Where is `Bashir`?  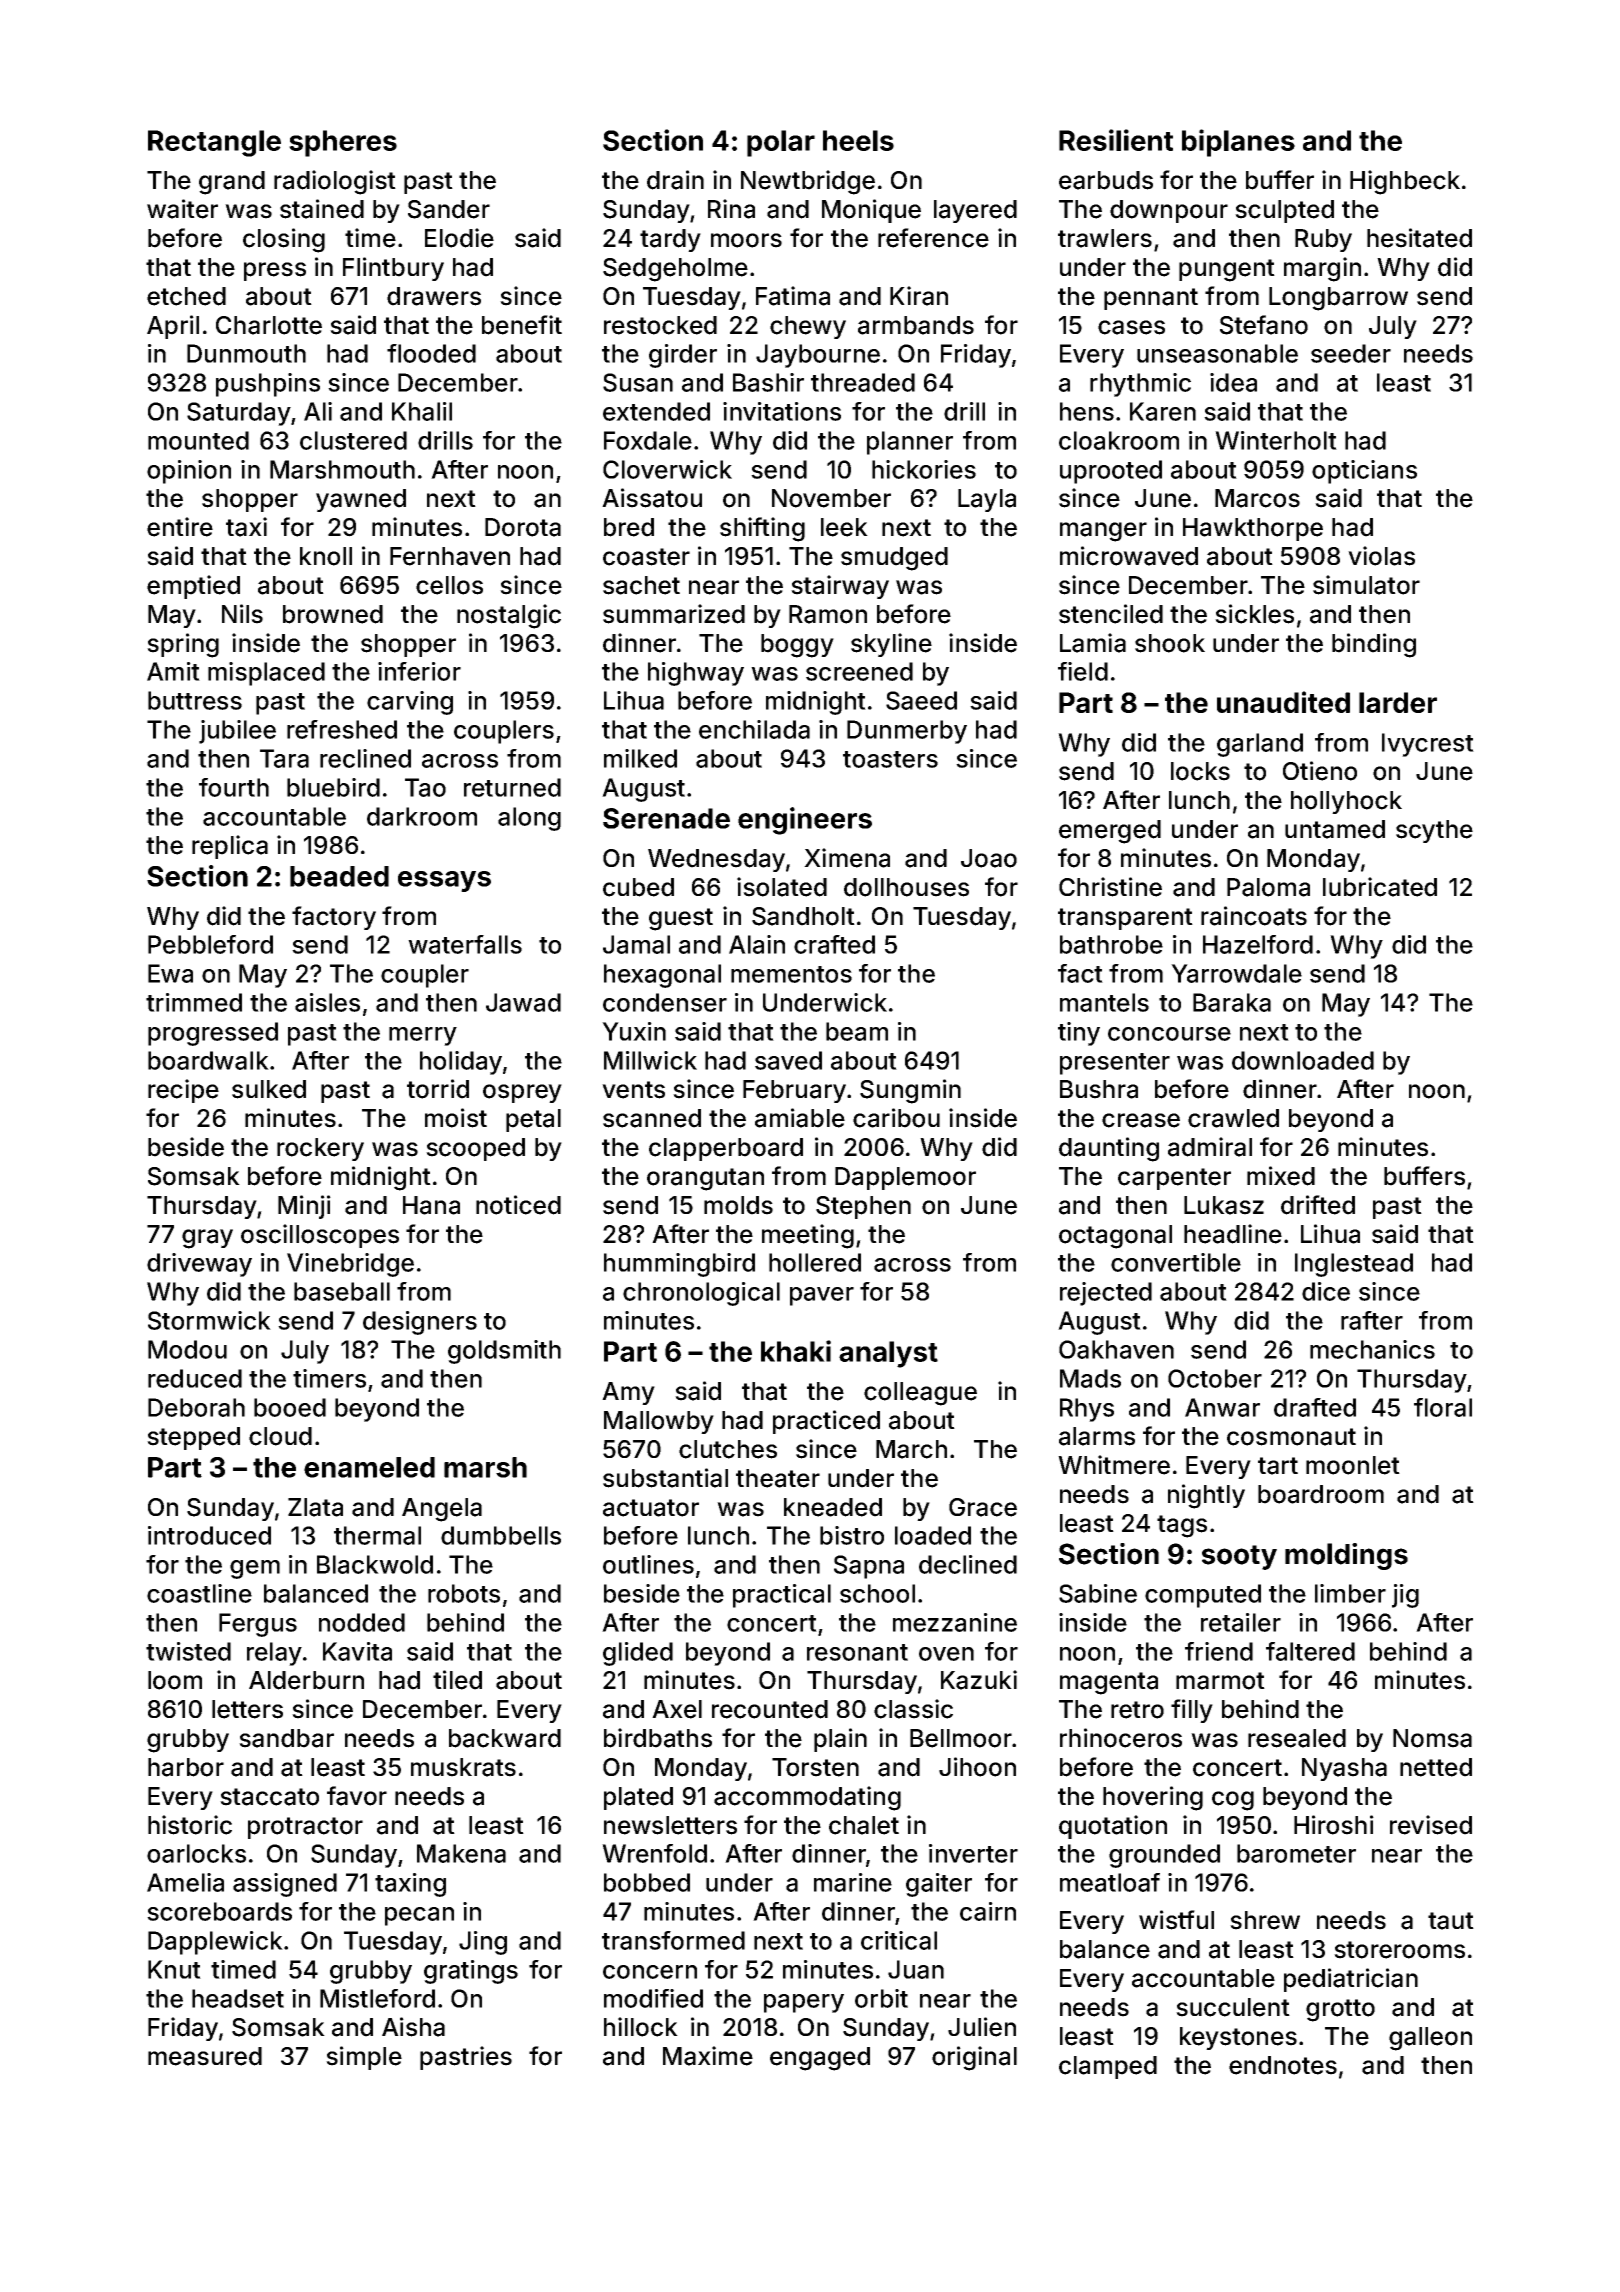 Bashir is located at coordinates (768, 382).
